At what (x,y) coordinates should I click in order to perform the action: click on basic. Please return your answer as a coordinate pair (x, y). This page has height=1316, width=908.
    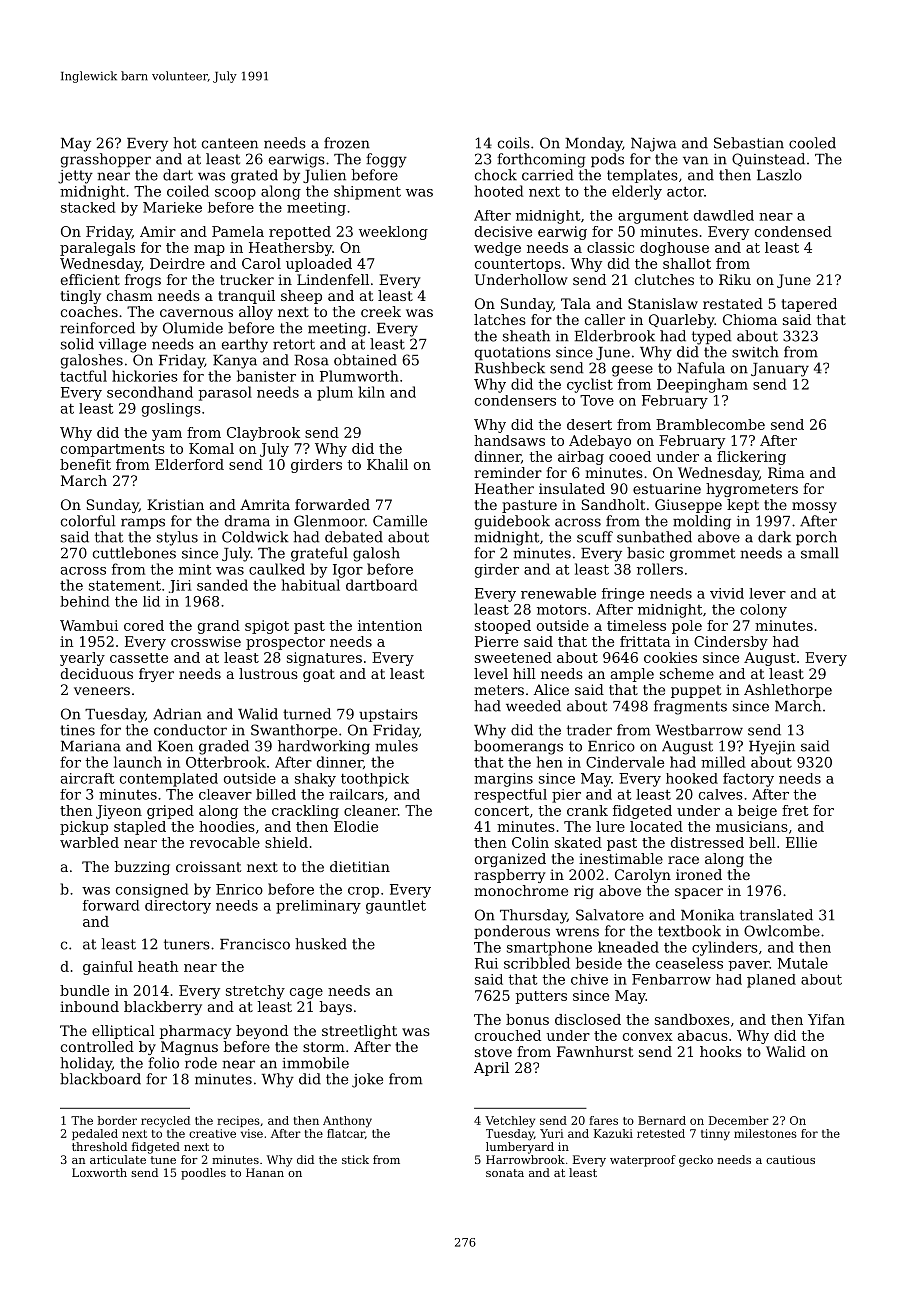
    Looking at the image, I should click on (645, 553).
